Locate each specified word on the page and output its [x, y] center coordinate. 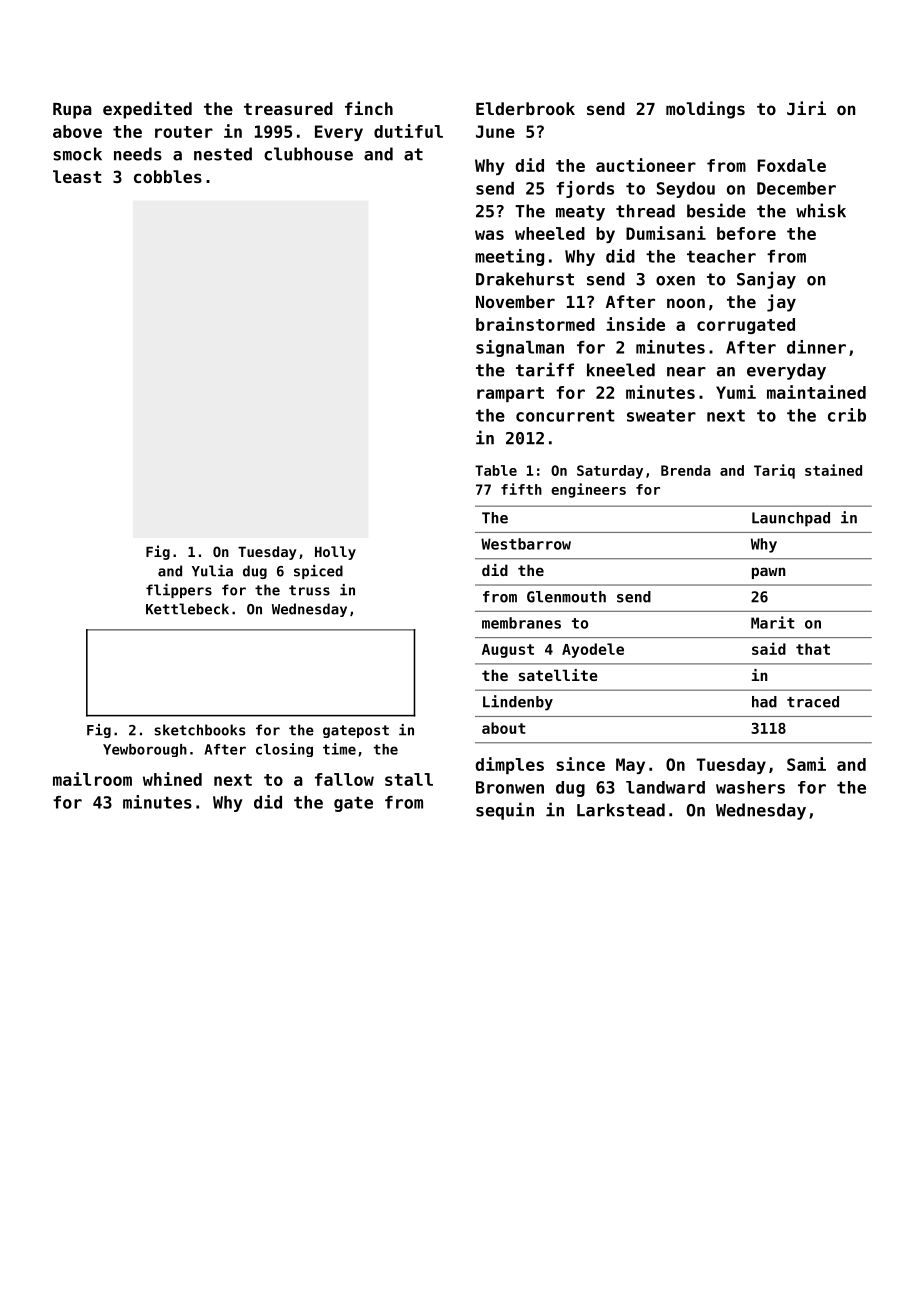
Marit [773, 622]
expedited [147, 110]
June [495, 131]
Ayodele [593, 650]
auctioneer [646, 165]
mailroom [92, 779]
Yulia [212, 571]
